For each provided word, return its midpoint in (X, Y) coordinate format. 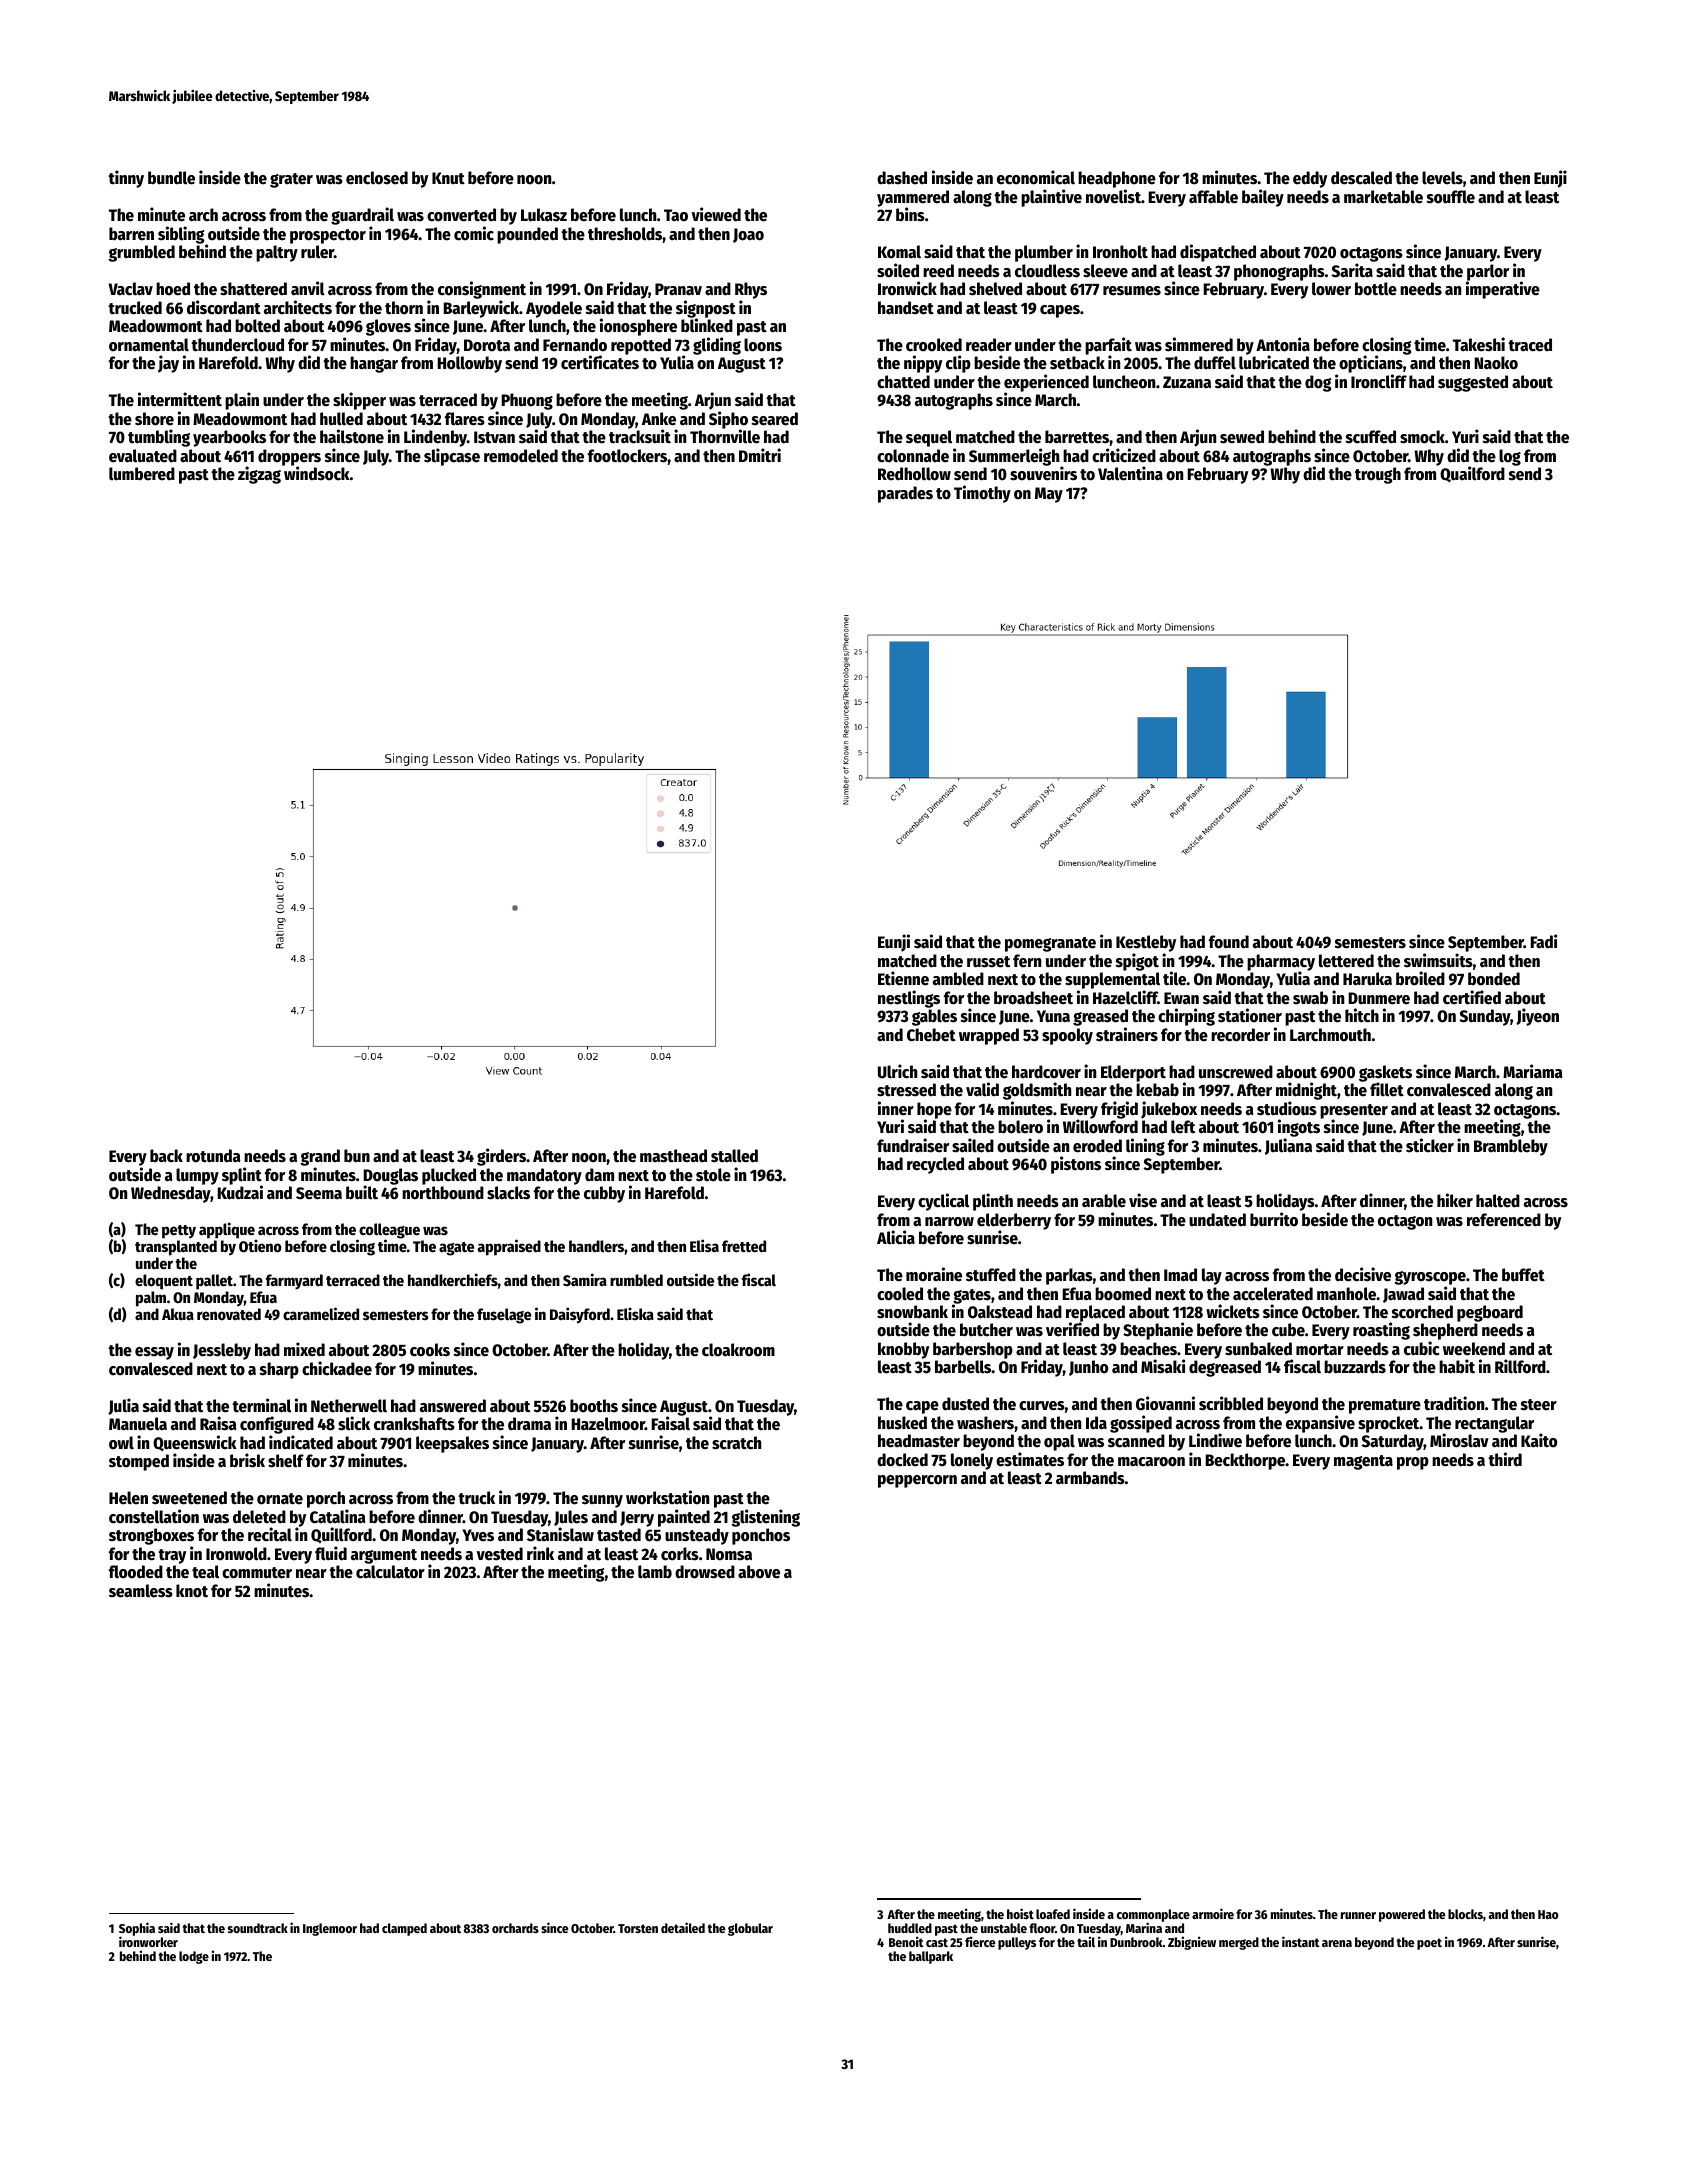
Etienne (903, 978)
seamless (141, 1591)
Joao (748, 235)
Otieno (260, 1245)
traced (1530, 345)
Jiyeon (1537, 1017)
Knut (448, 178)
